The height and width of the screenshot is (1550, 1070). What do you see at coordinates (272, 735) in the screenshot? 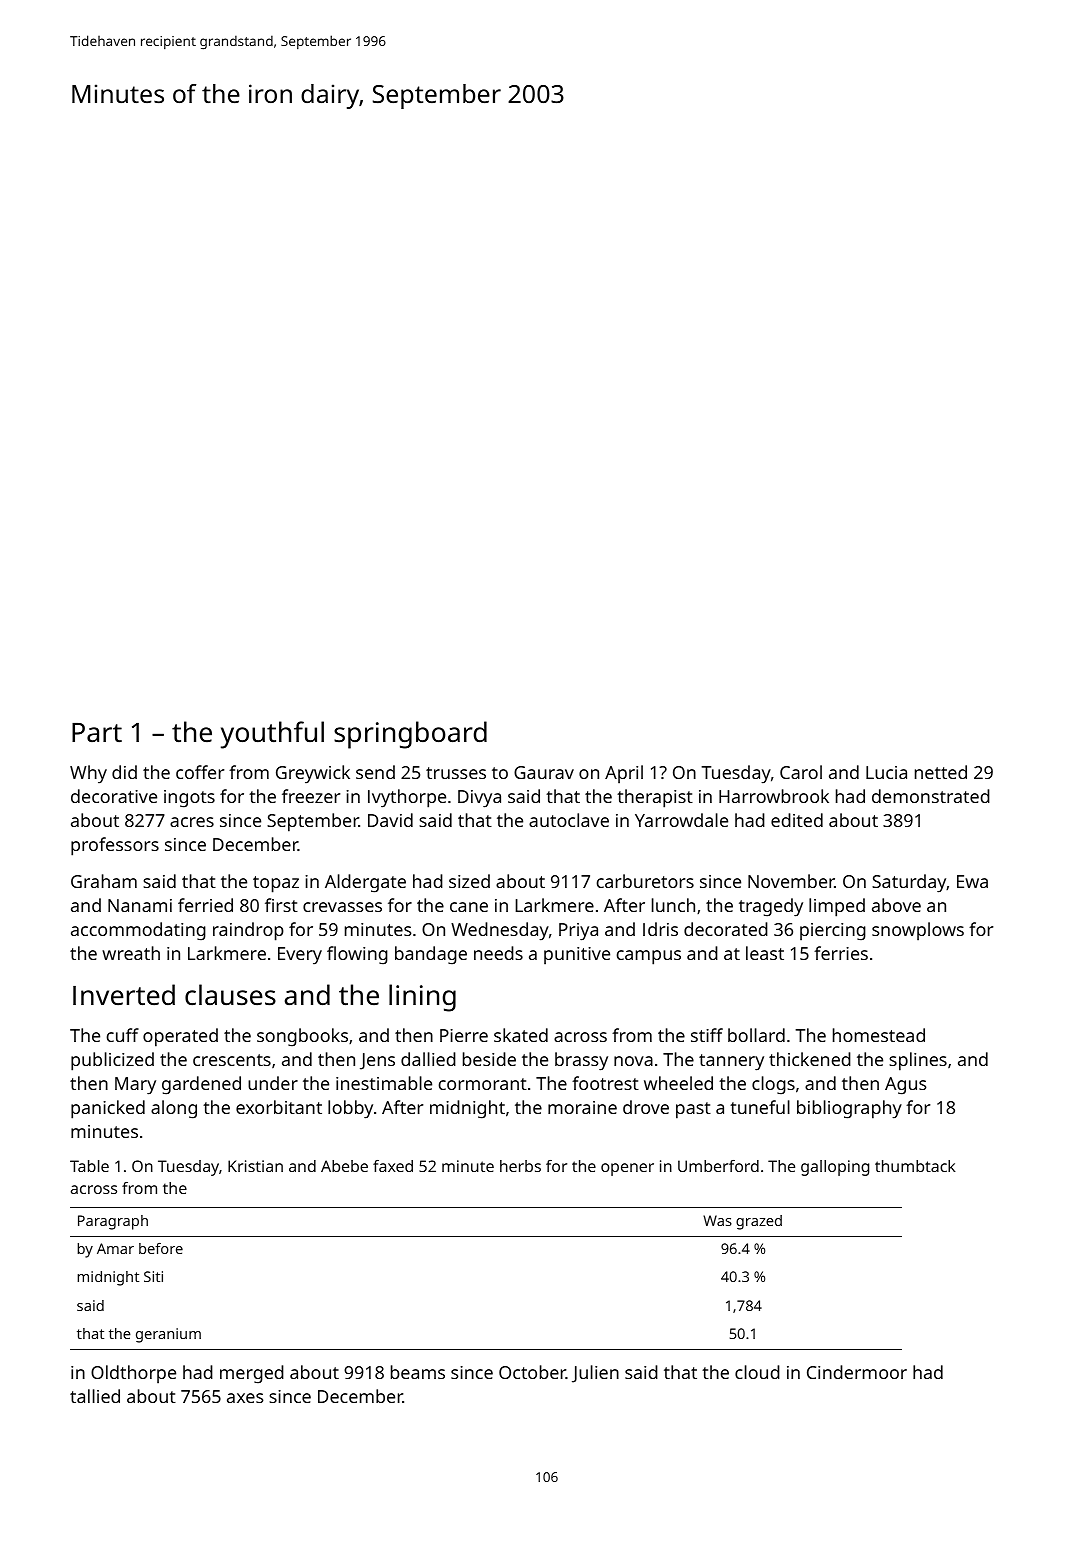
I see `youthful` at bounding box center [272, 735].
